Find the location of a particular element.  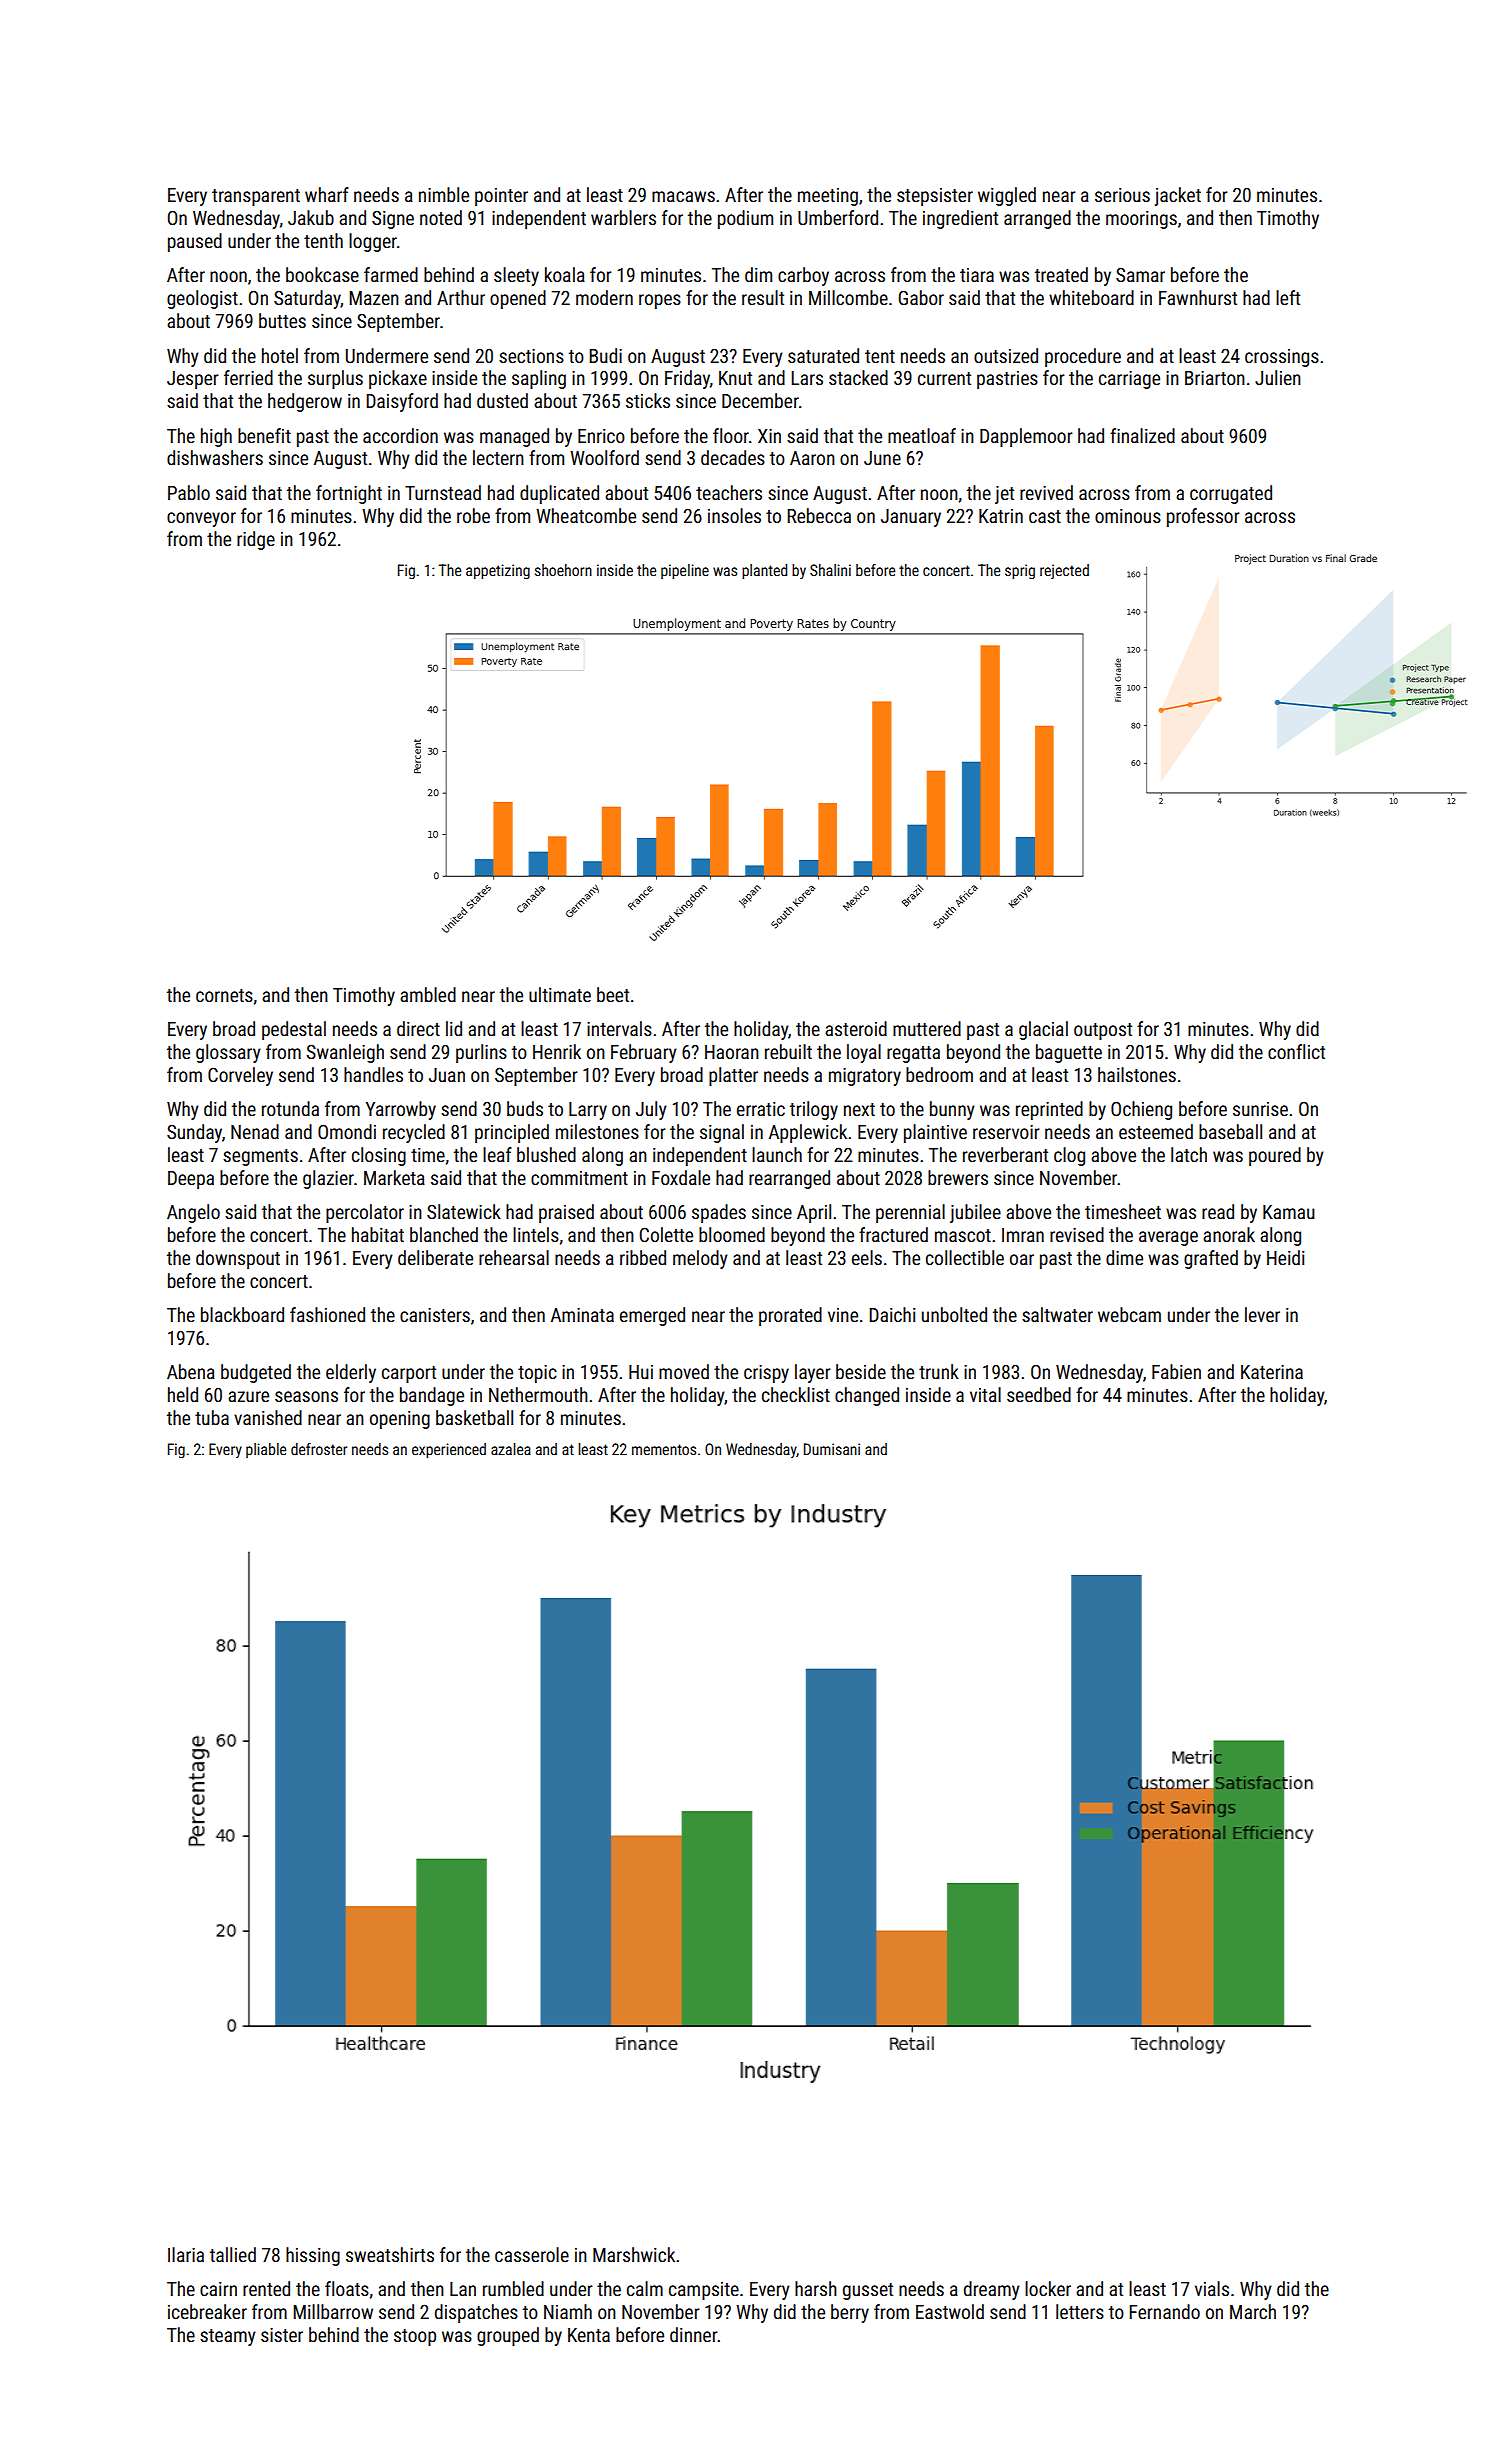

tallied is located at coordinates (233, 2254).
